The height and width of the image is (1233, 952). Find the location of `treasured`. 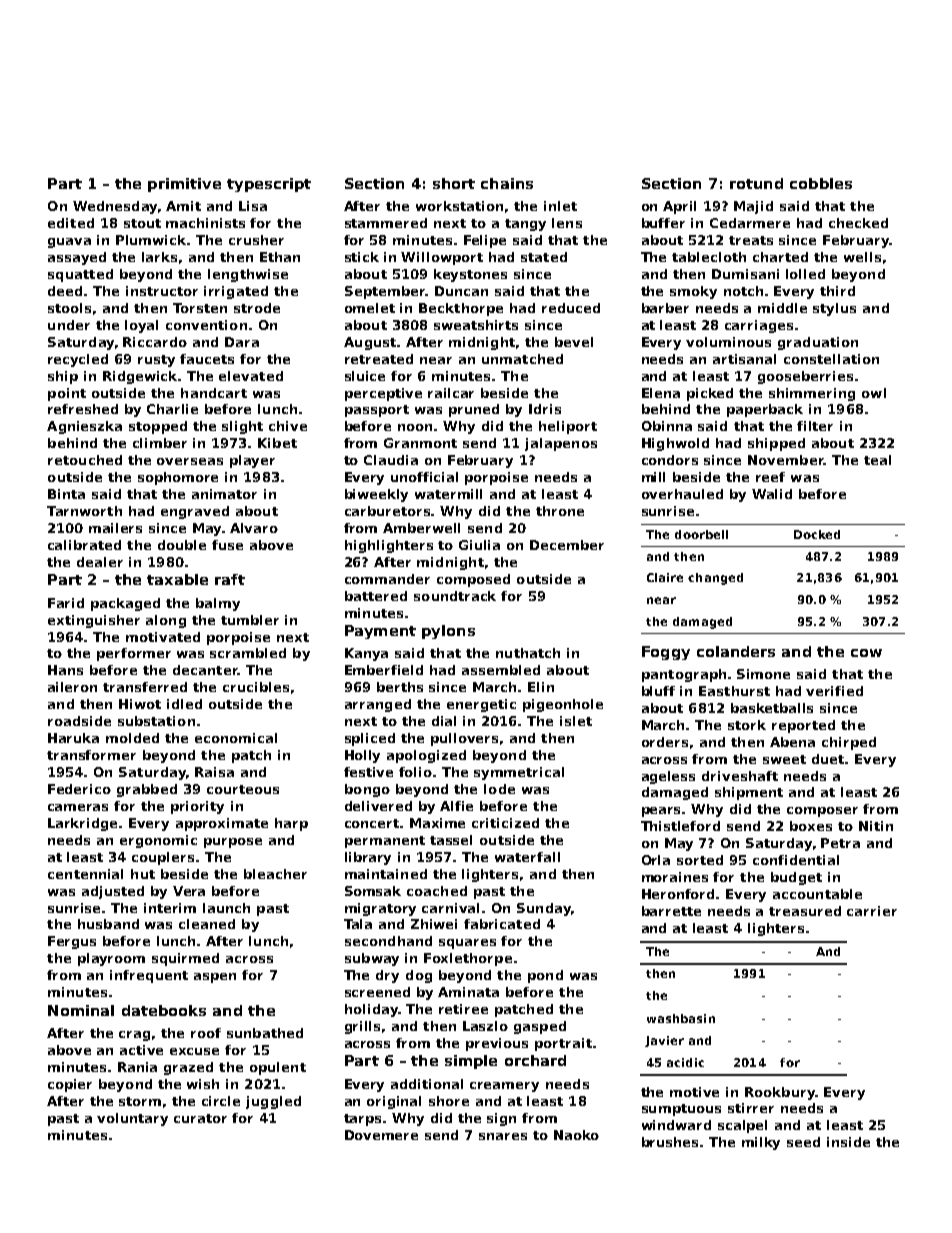

treasured is located at coordinates (805, 911).
